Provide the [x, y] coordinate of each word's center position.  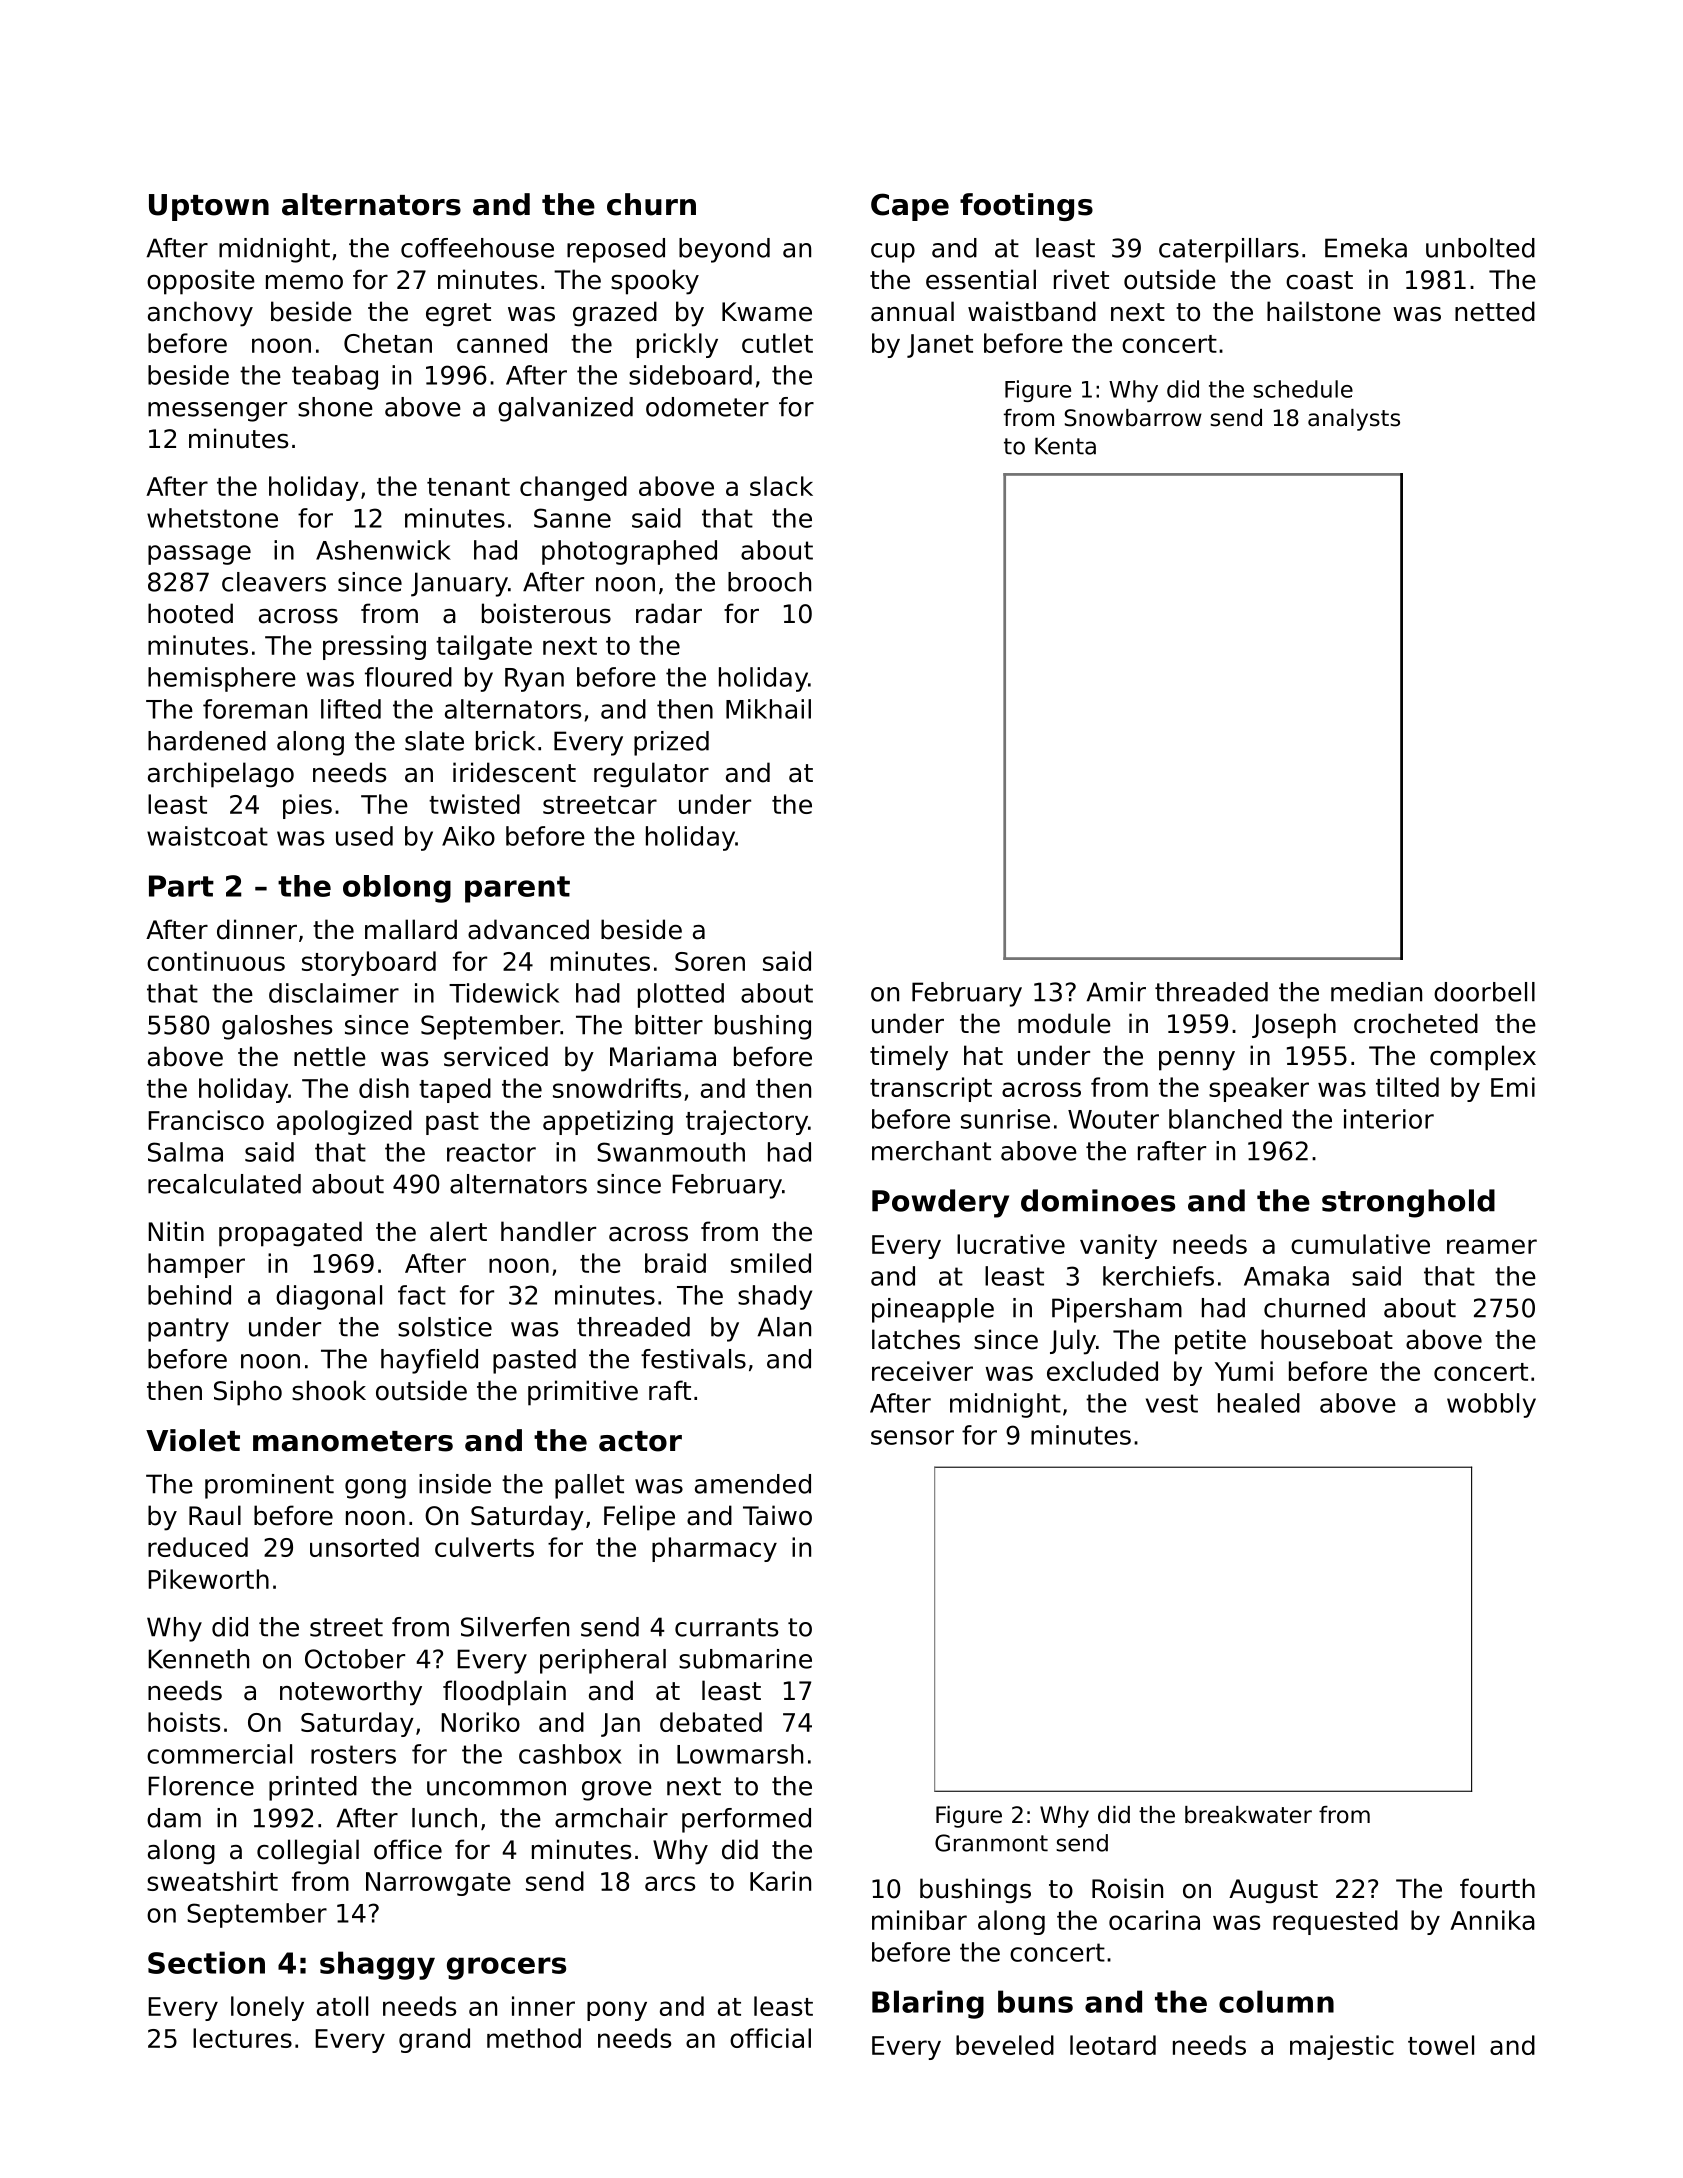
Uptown [209, 207]
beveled [1005, 2045]
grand [434, 2040]
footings [1026, 207]
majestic [1342, 2047]
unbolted [1480, 248]
